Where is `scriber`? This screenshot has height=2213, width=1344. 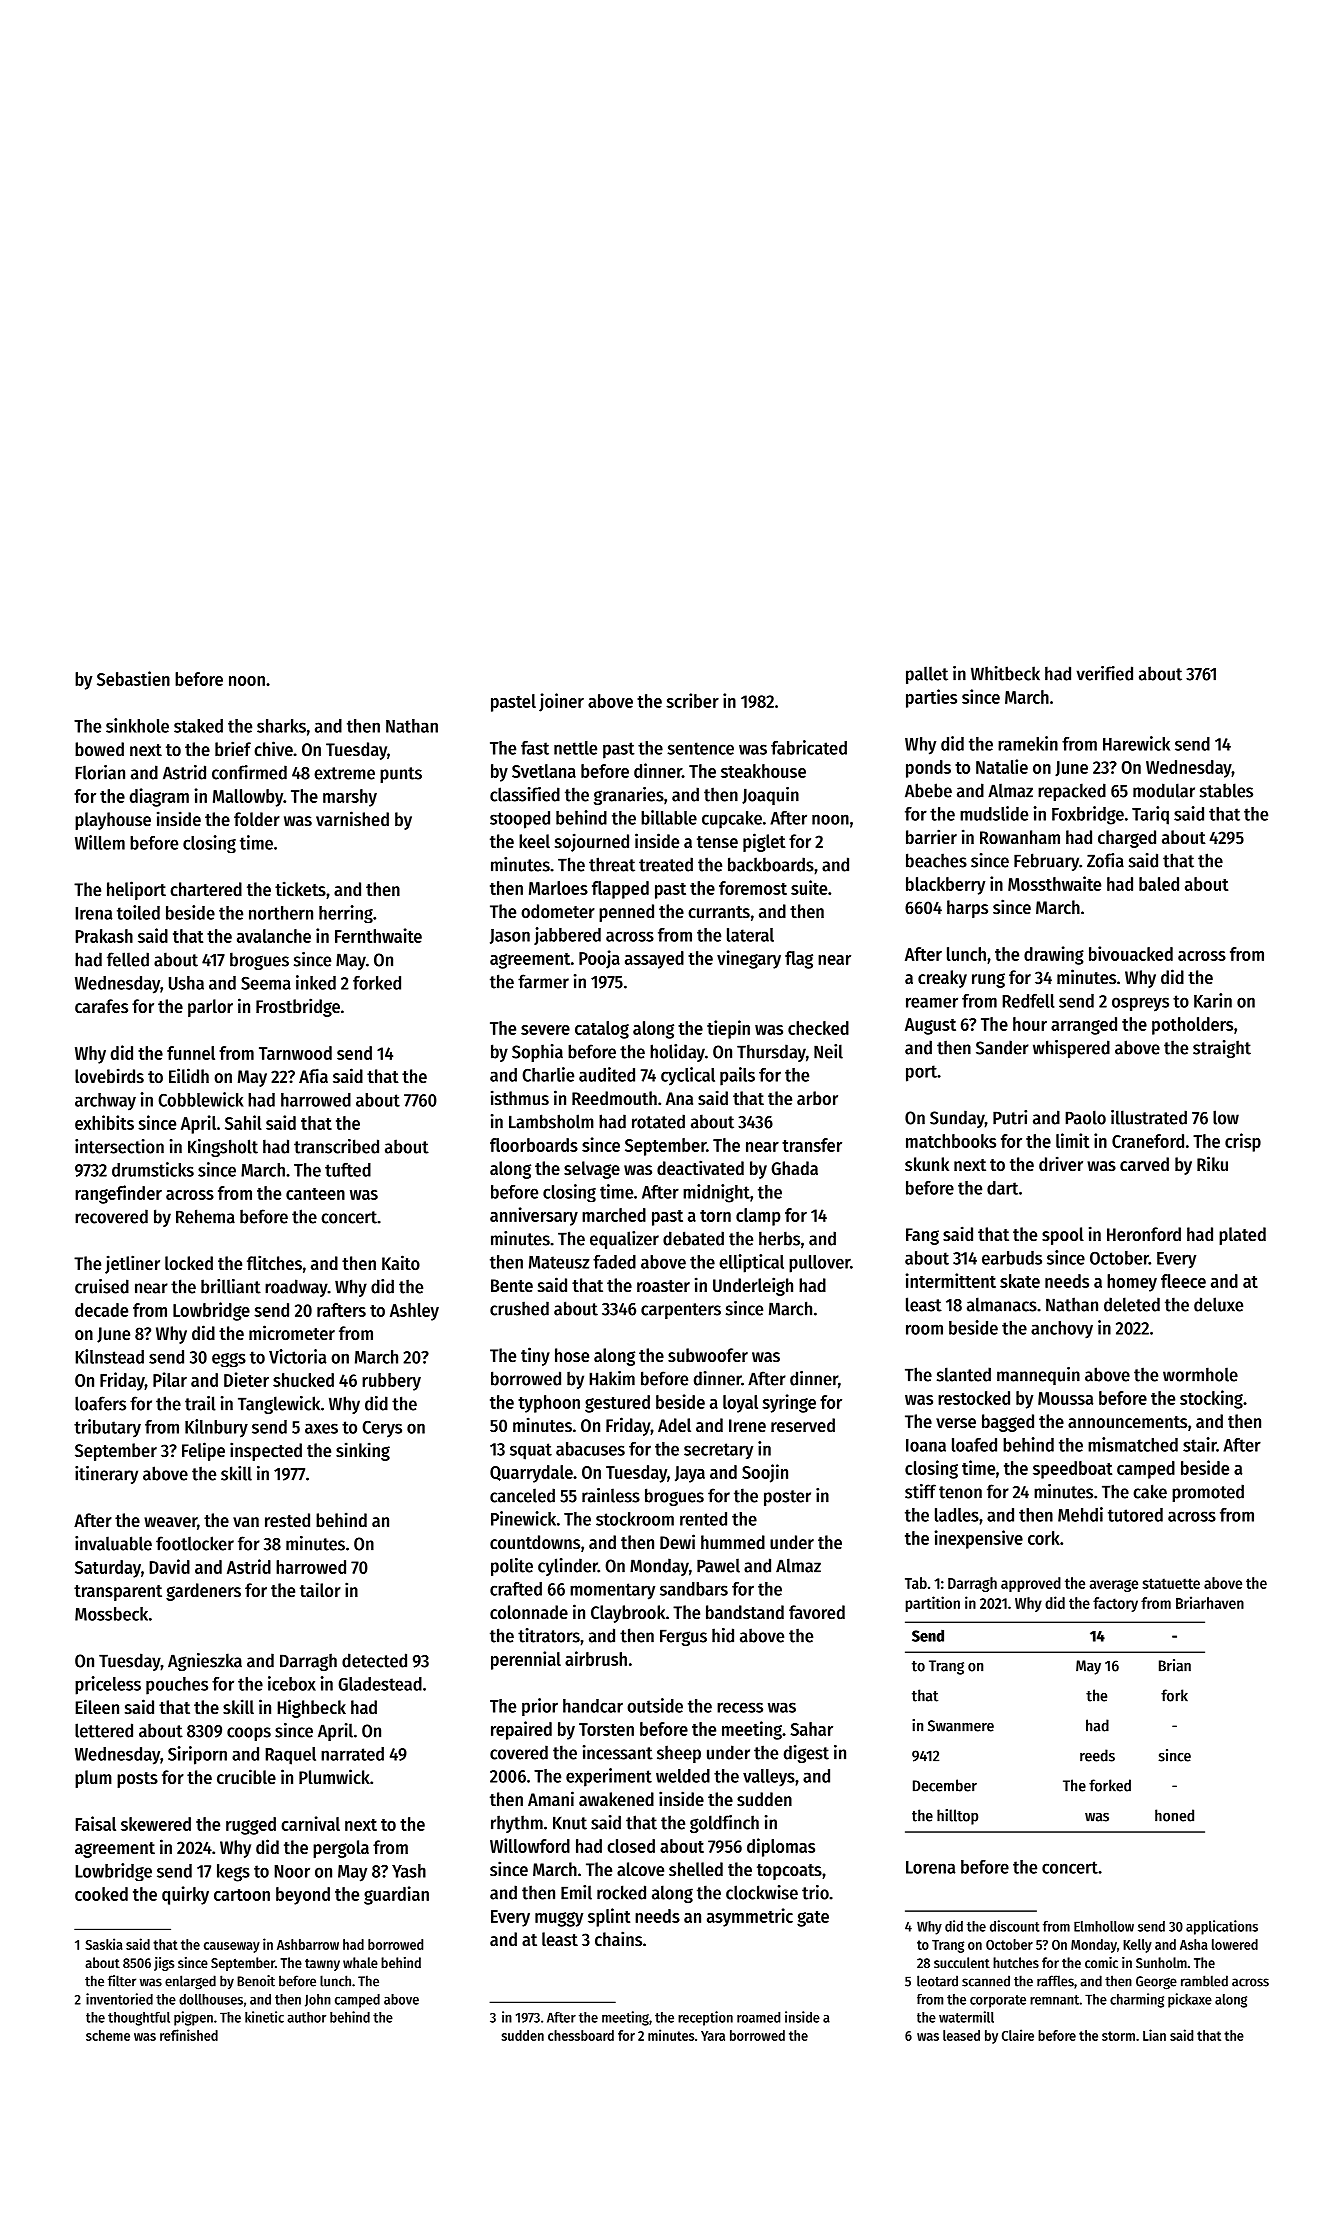
scriber is located at coordinates (692, 700).
